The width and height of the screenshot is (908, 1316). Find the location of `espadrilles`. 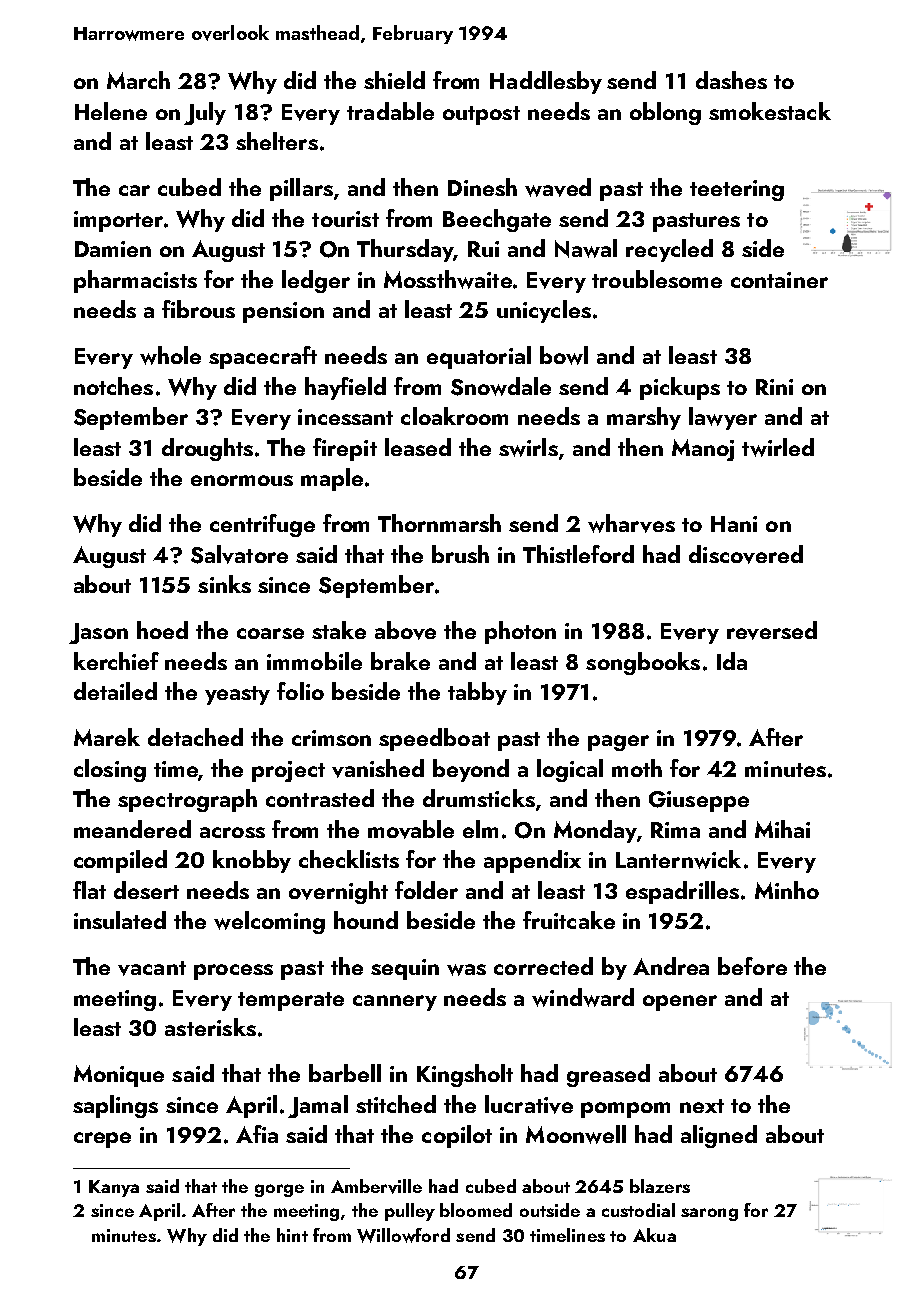

espadrilles is located at coordinates (682, 892).
